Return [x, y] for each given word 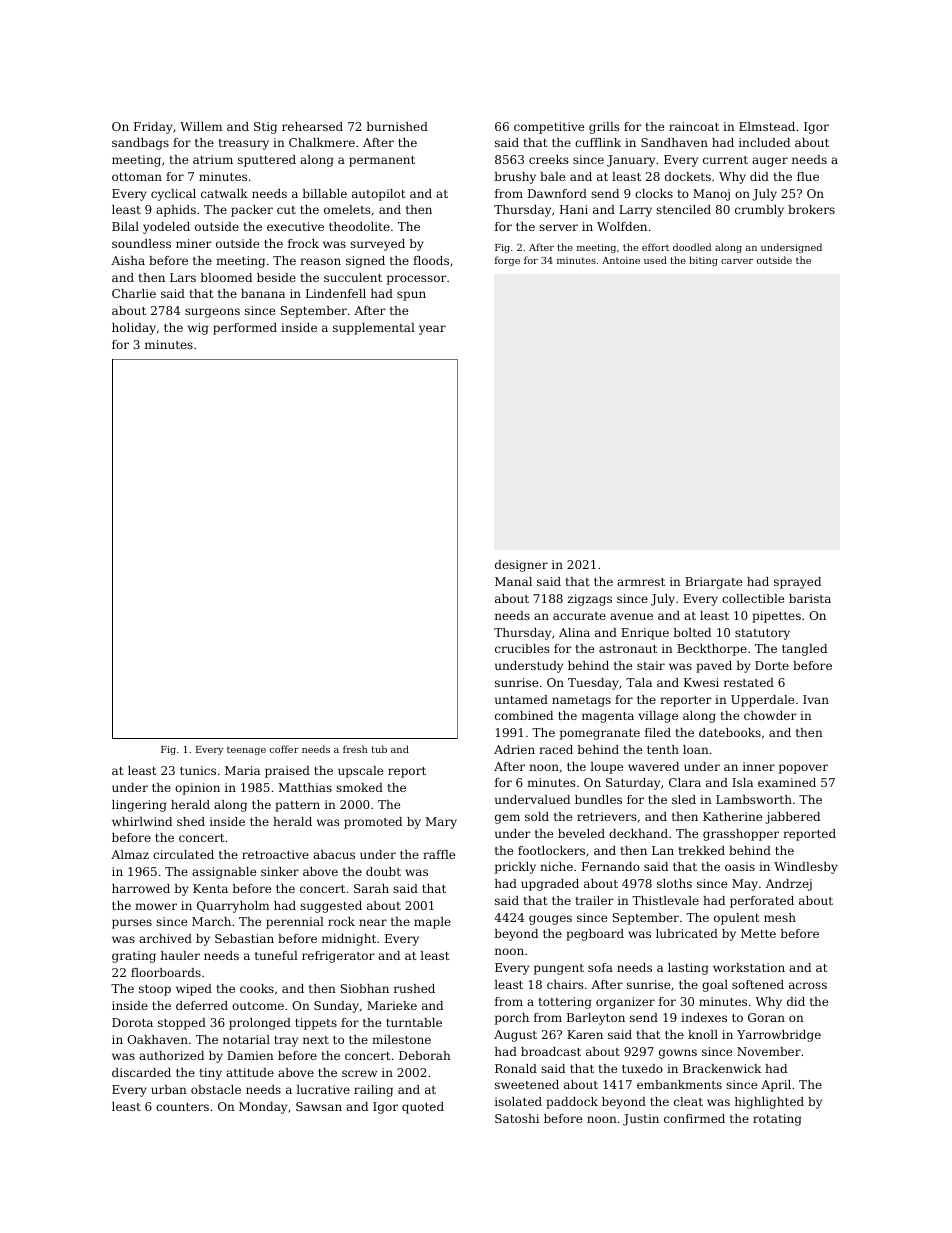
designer [521, 566]
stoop [155, 990]
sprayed [797, 583]
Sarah [371, 888]
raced [556, 749]
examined [787, 782]
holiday [134, 329]
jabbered [792, 818]
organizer [625, 1003]
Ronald [516, 1068]
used [655, 260]
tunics [198, 770]
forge [507, 261]
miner [194, 243]
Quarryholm [233, 907]
